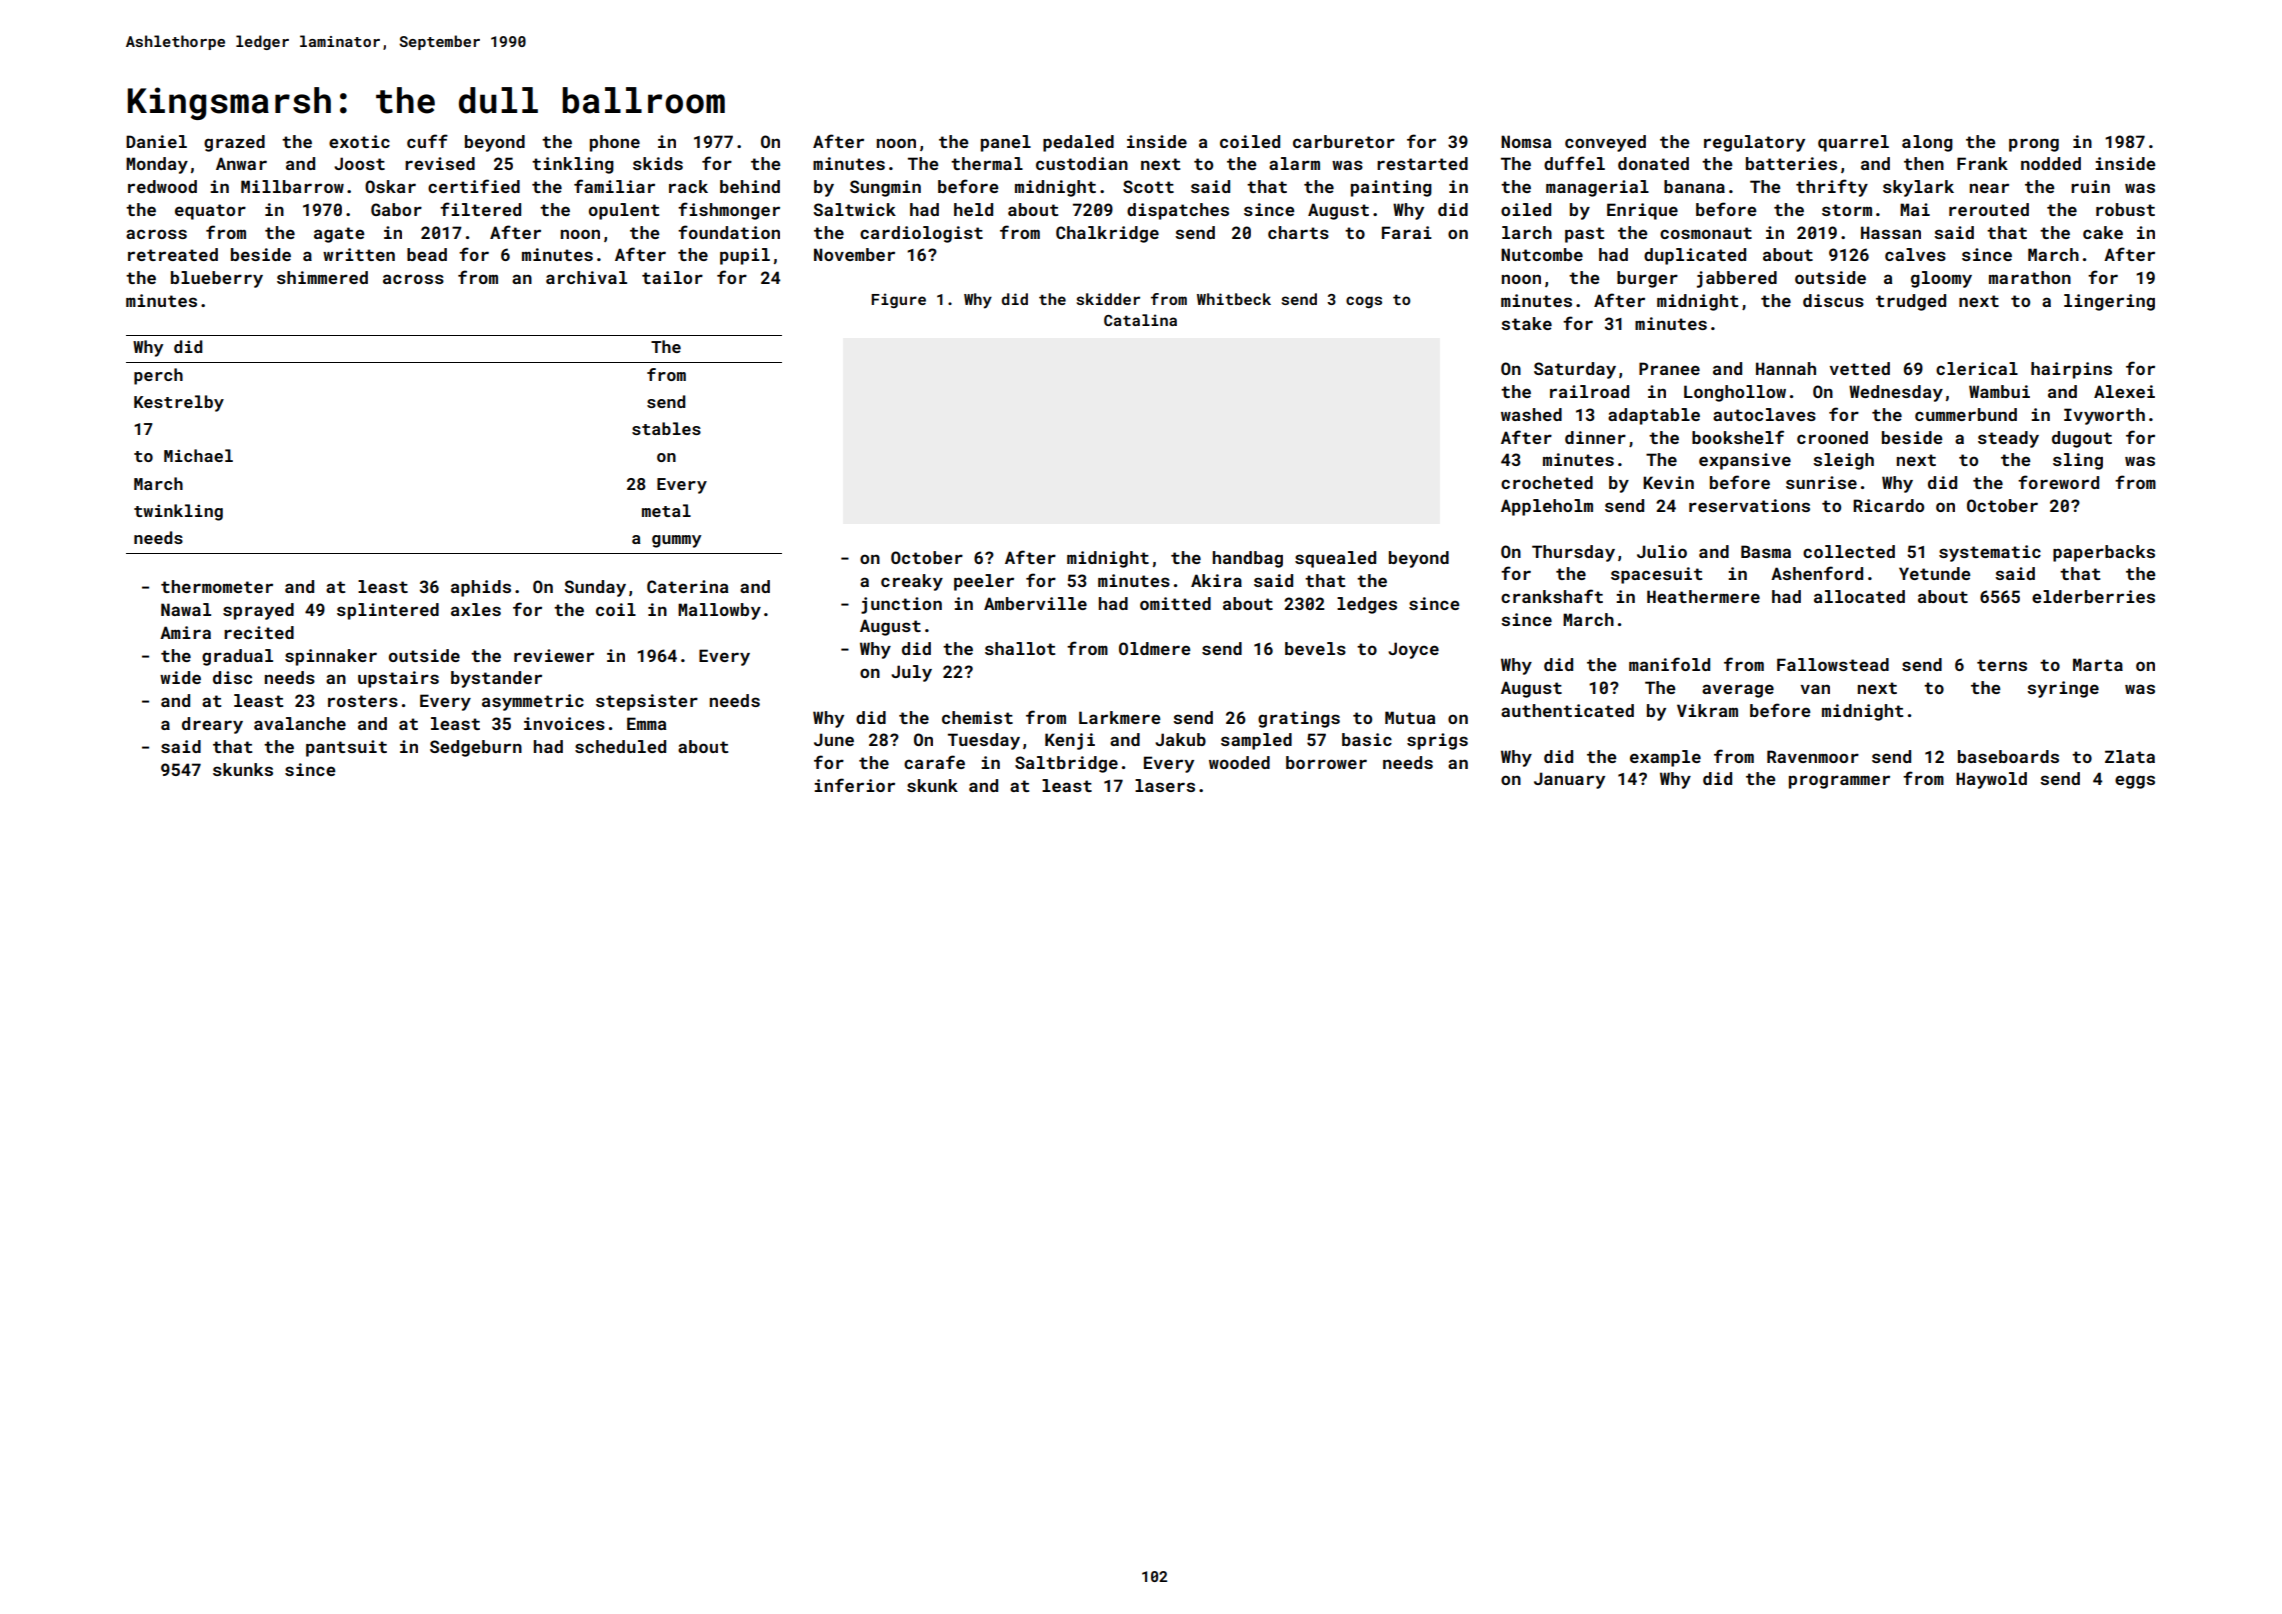 The image size is (2282, 1614). What do you see at coordinates (666, 510) in the image?
I see `metal` at bounding box center [666, 510].
